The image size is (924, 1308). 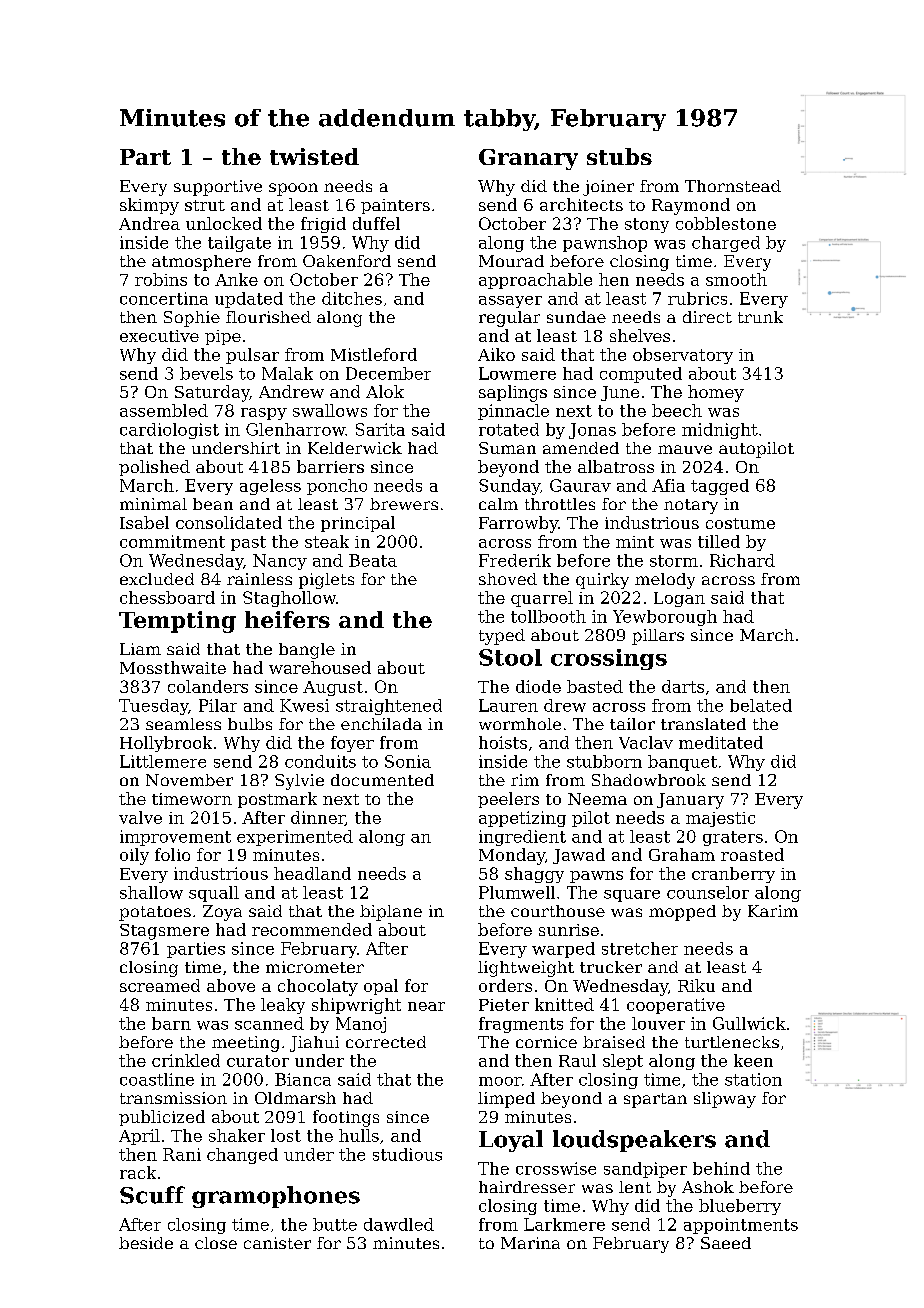 What do you see at coordinates (134, 856) in the screenshot?
I see `oily` at bounding box center [134, 856].
